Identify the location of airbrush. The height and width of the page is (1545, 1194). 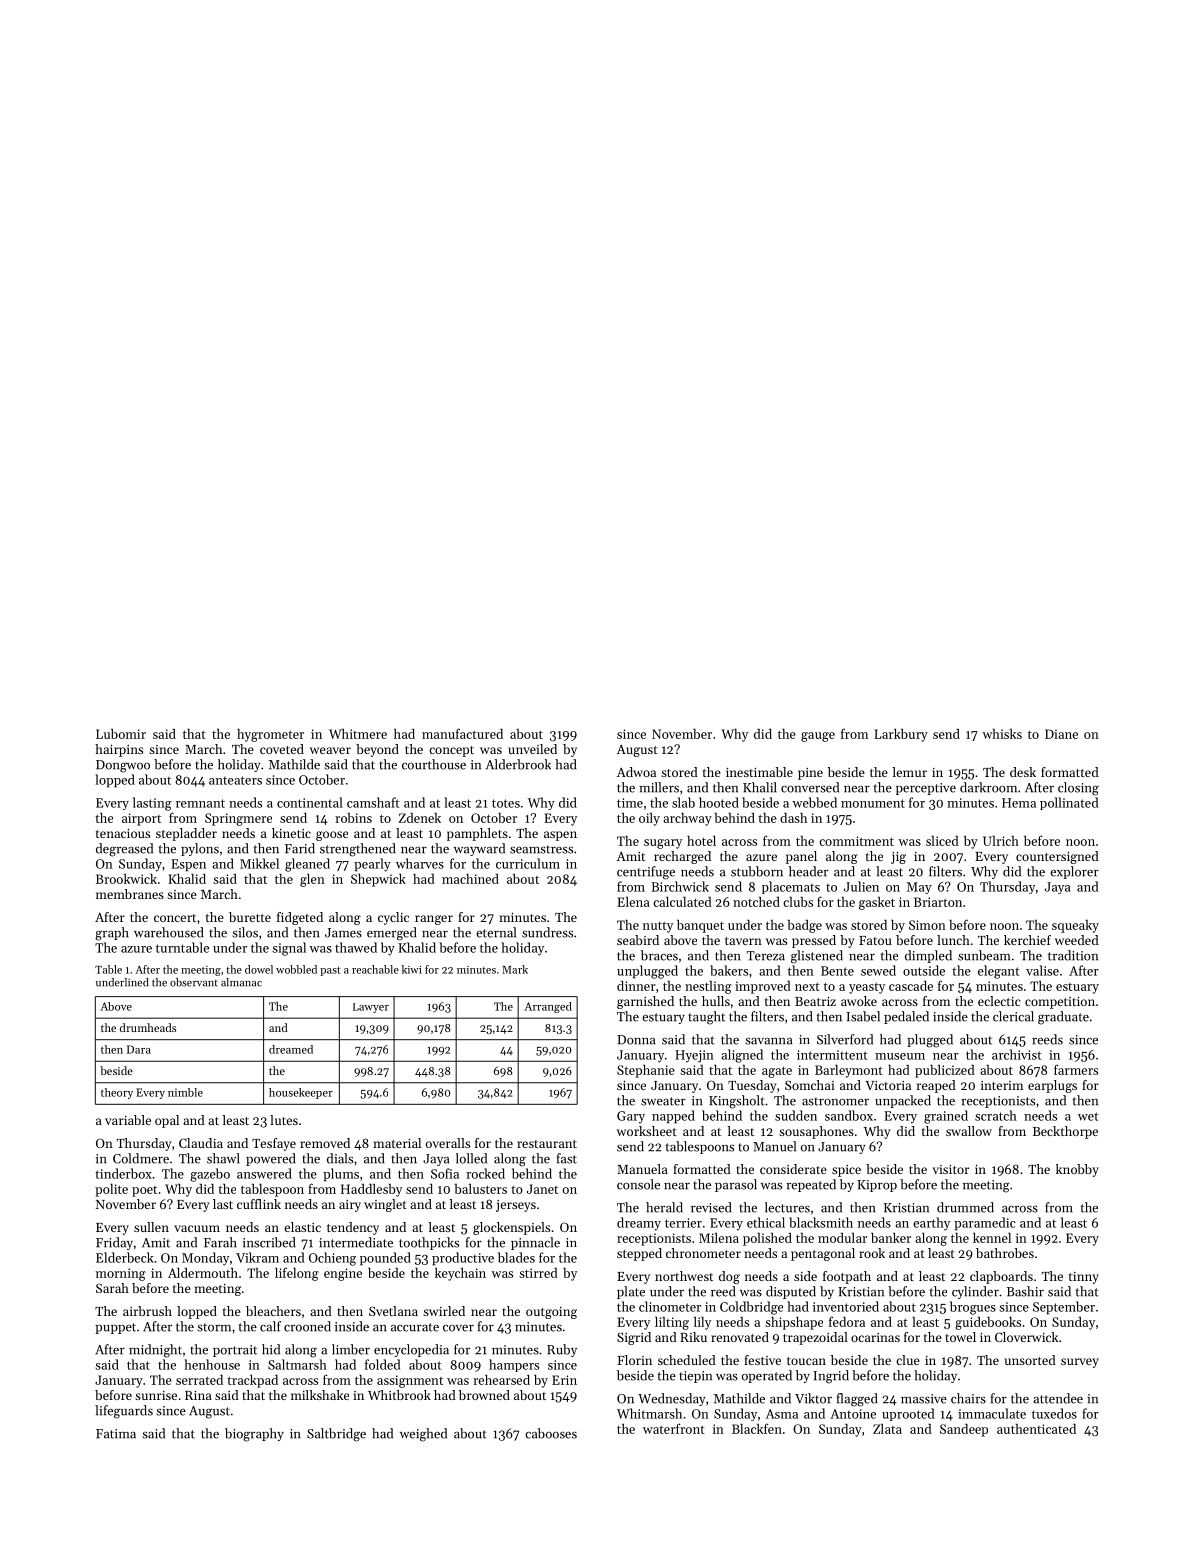
(147, 1311).
